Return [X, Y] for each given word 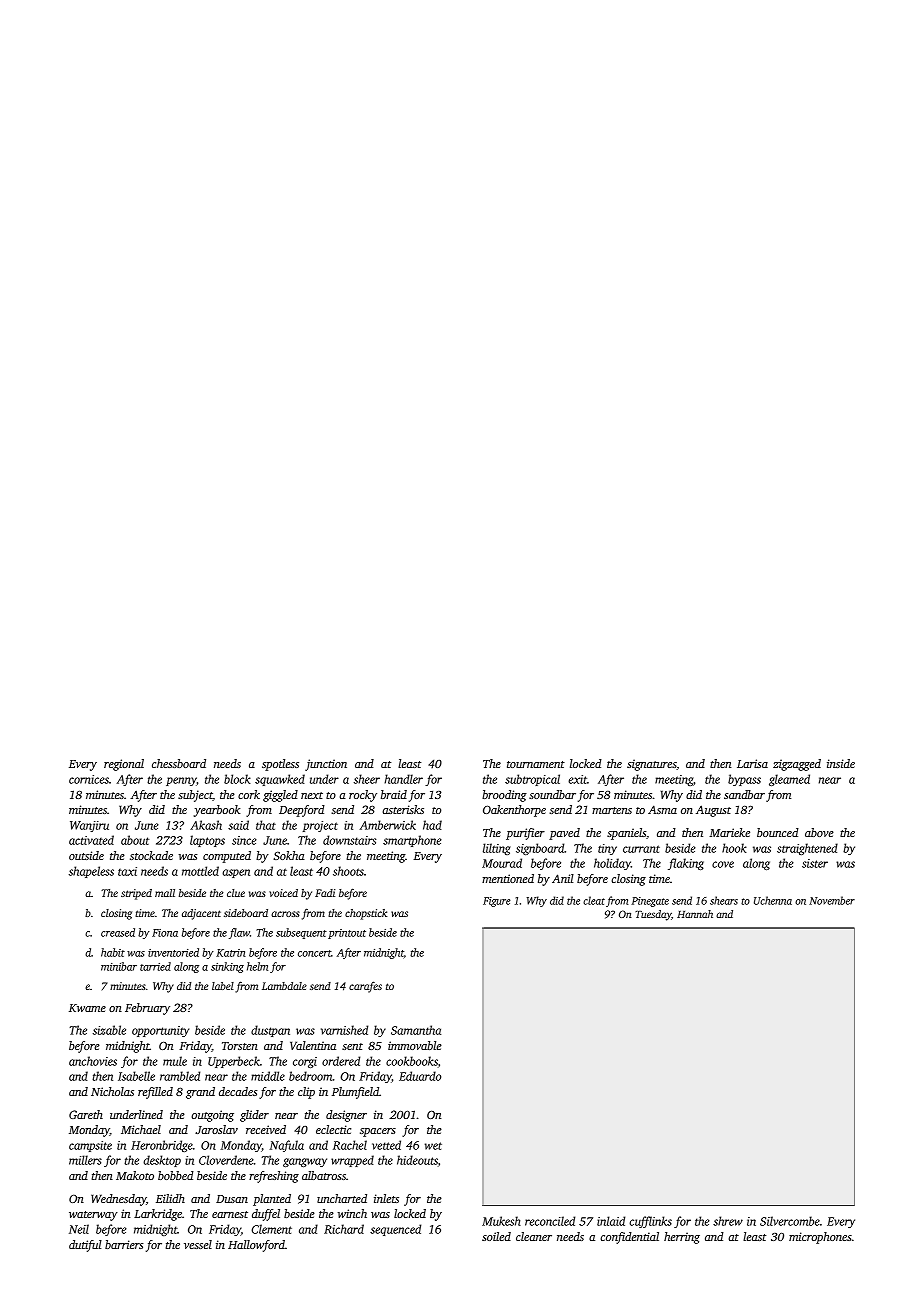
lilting [497, 849]
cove [723, 864]
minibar [119, 966]
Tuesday [653, 915]
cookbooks [412, 1061]
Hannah [695, 914]
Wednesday [118, 1200]
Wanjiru [89, 826]
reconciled [550, 1221]
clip [306, 1093]
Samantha [416, 1030]
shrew [728, 1221]
